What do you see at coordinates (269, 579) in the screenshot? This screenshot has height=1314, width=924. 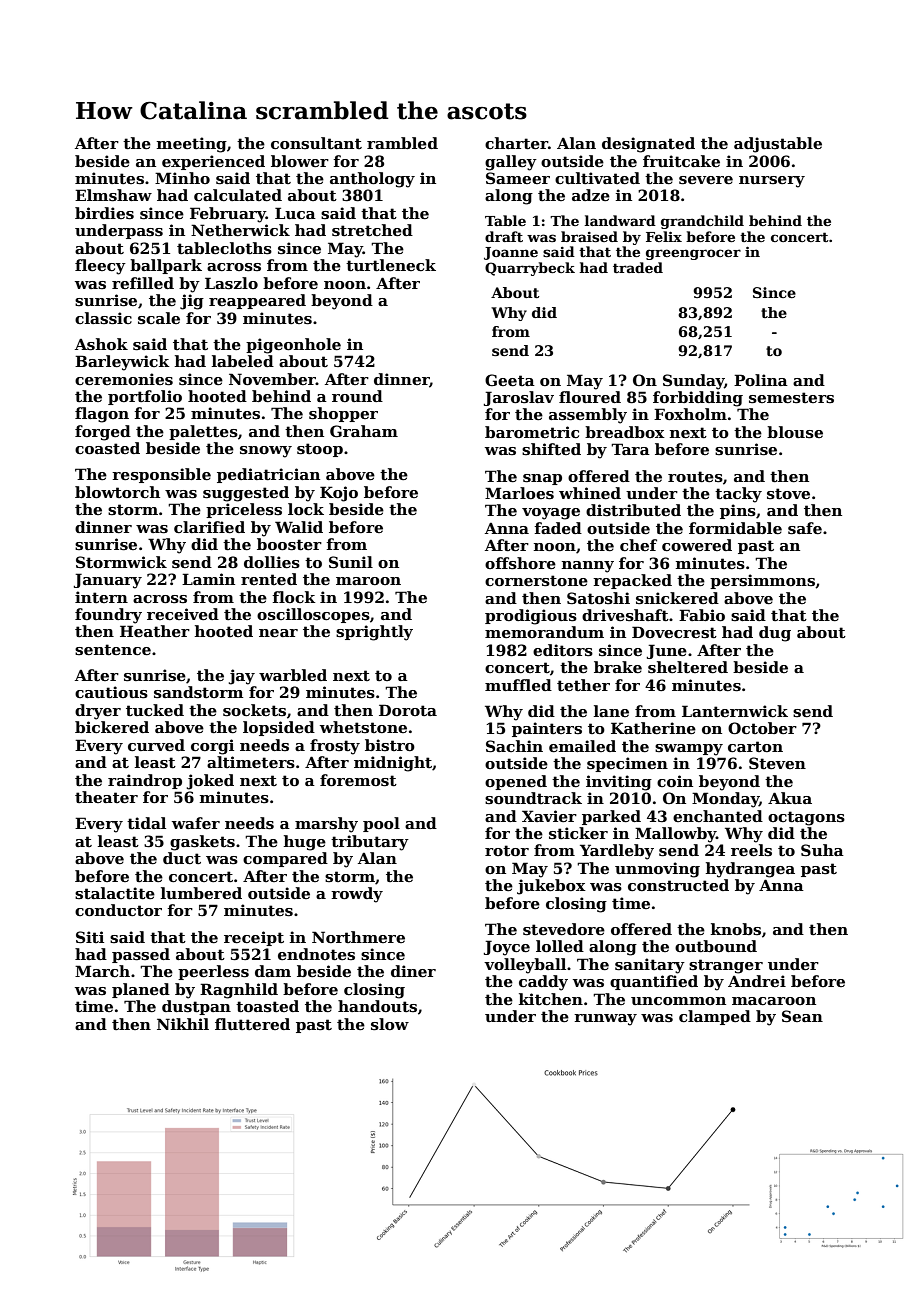 I see `rented` at bounding box center [269, 579].
